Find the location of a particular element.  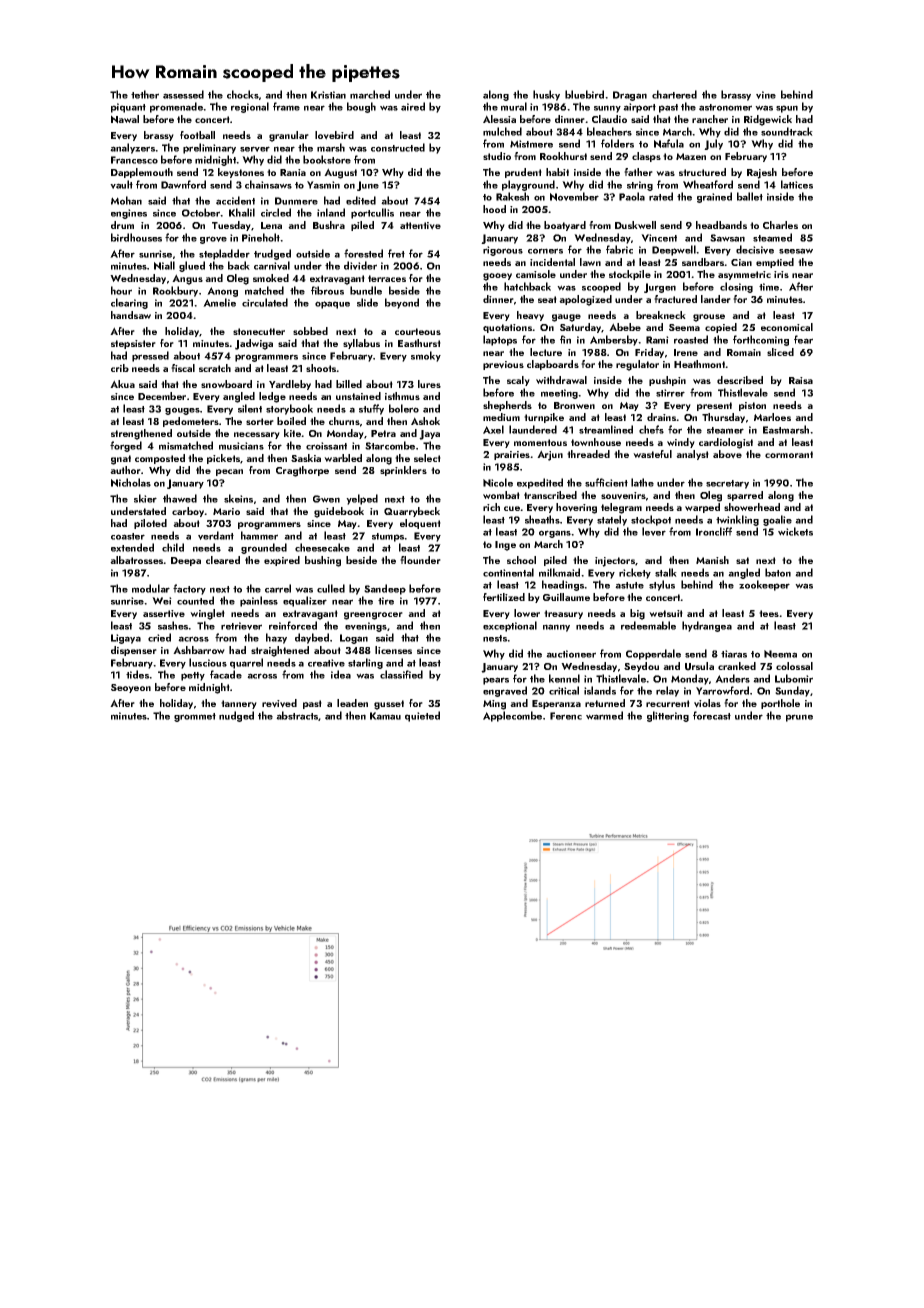

regional is located at coordinates (250, 107).
